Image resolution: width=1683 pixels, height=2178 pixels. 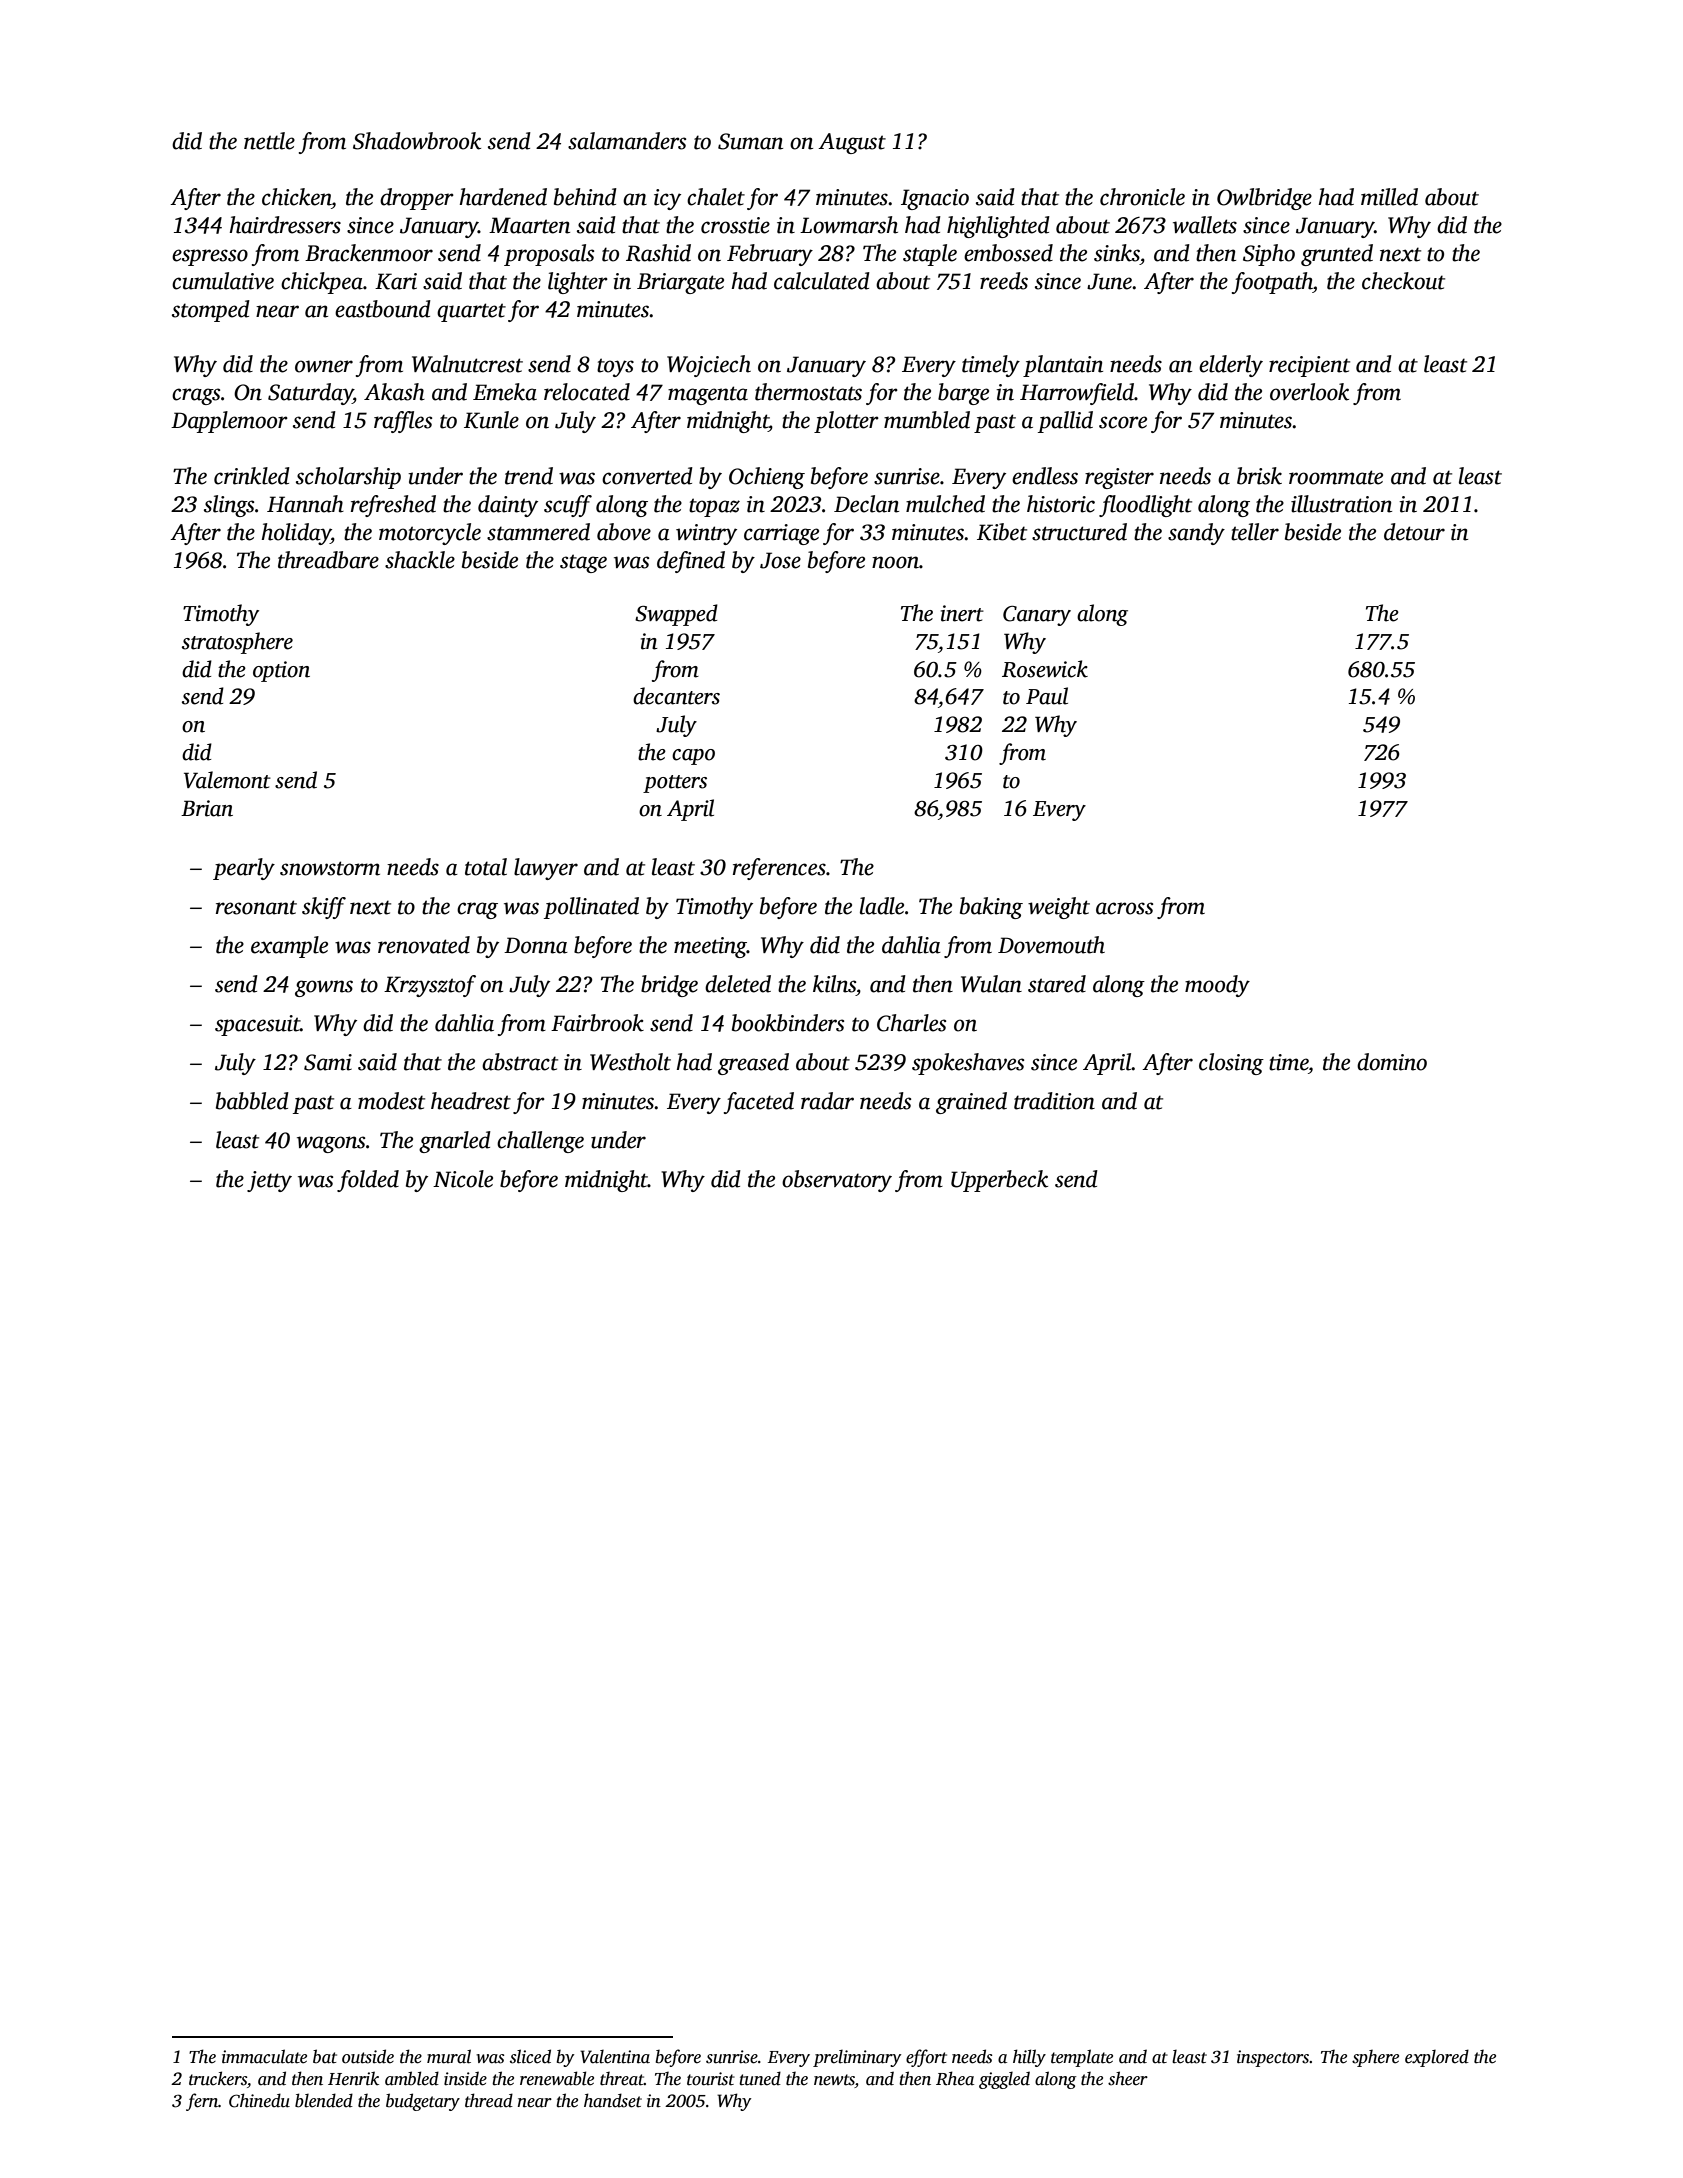 What do you see at coordinates (714, 507) in the page?
I see `topaz` at bounding box center [714, 507].
